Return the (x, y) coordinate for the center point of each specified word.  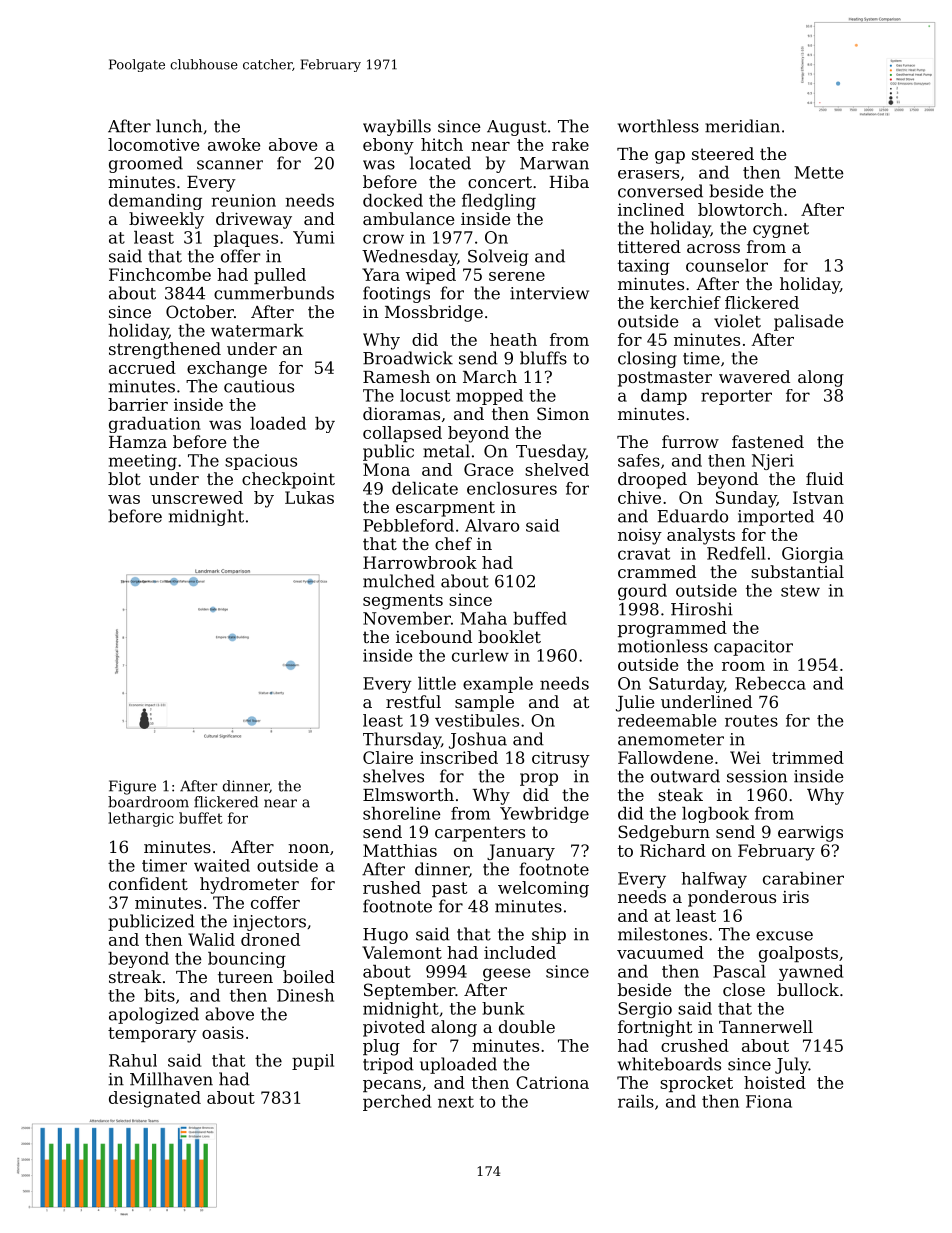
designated (155, 1099)
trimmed (808, 757)
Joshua (478, 740)
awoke (234, 144)
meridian (742, 126)
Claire (388, 757)
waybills (397, 127)
